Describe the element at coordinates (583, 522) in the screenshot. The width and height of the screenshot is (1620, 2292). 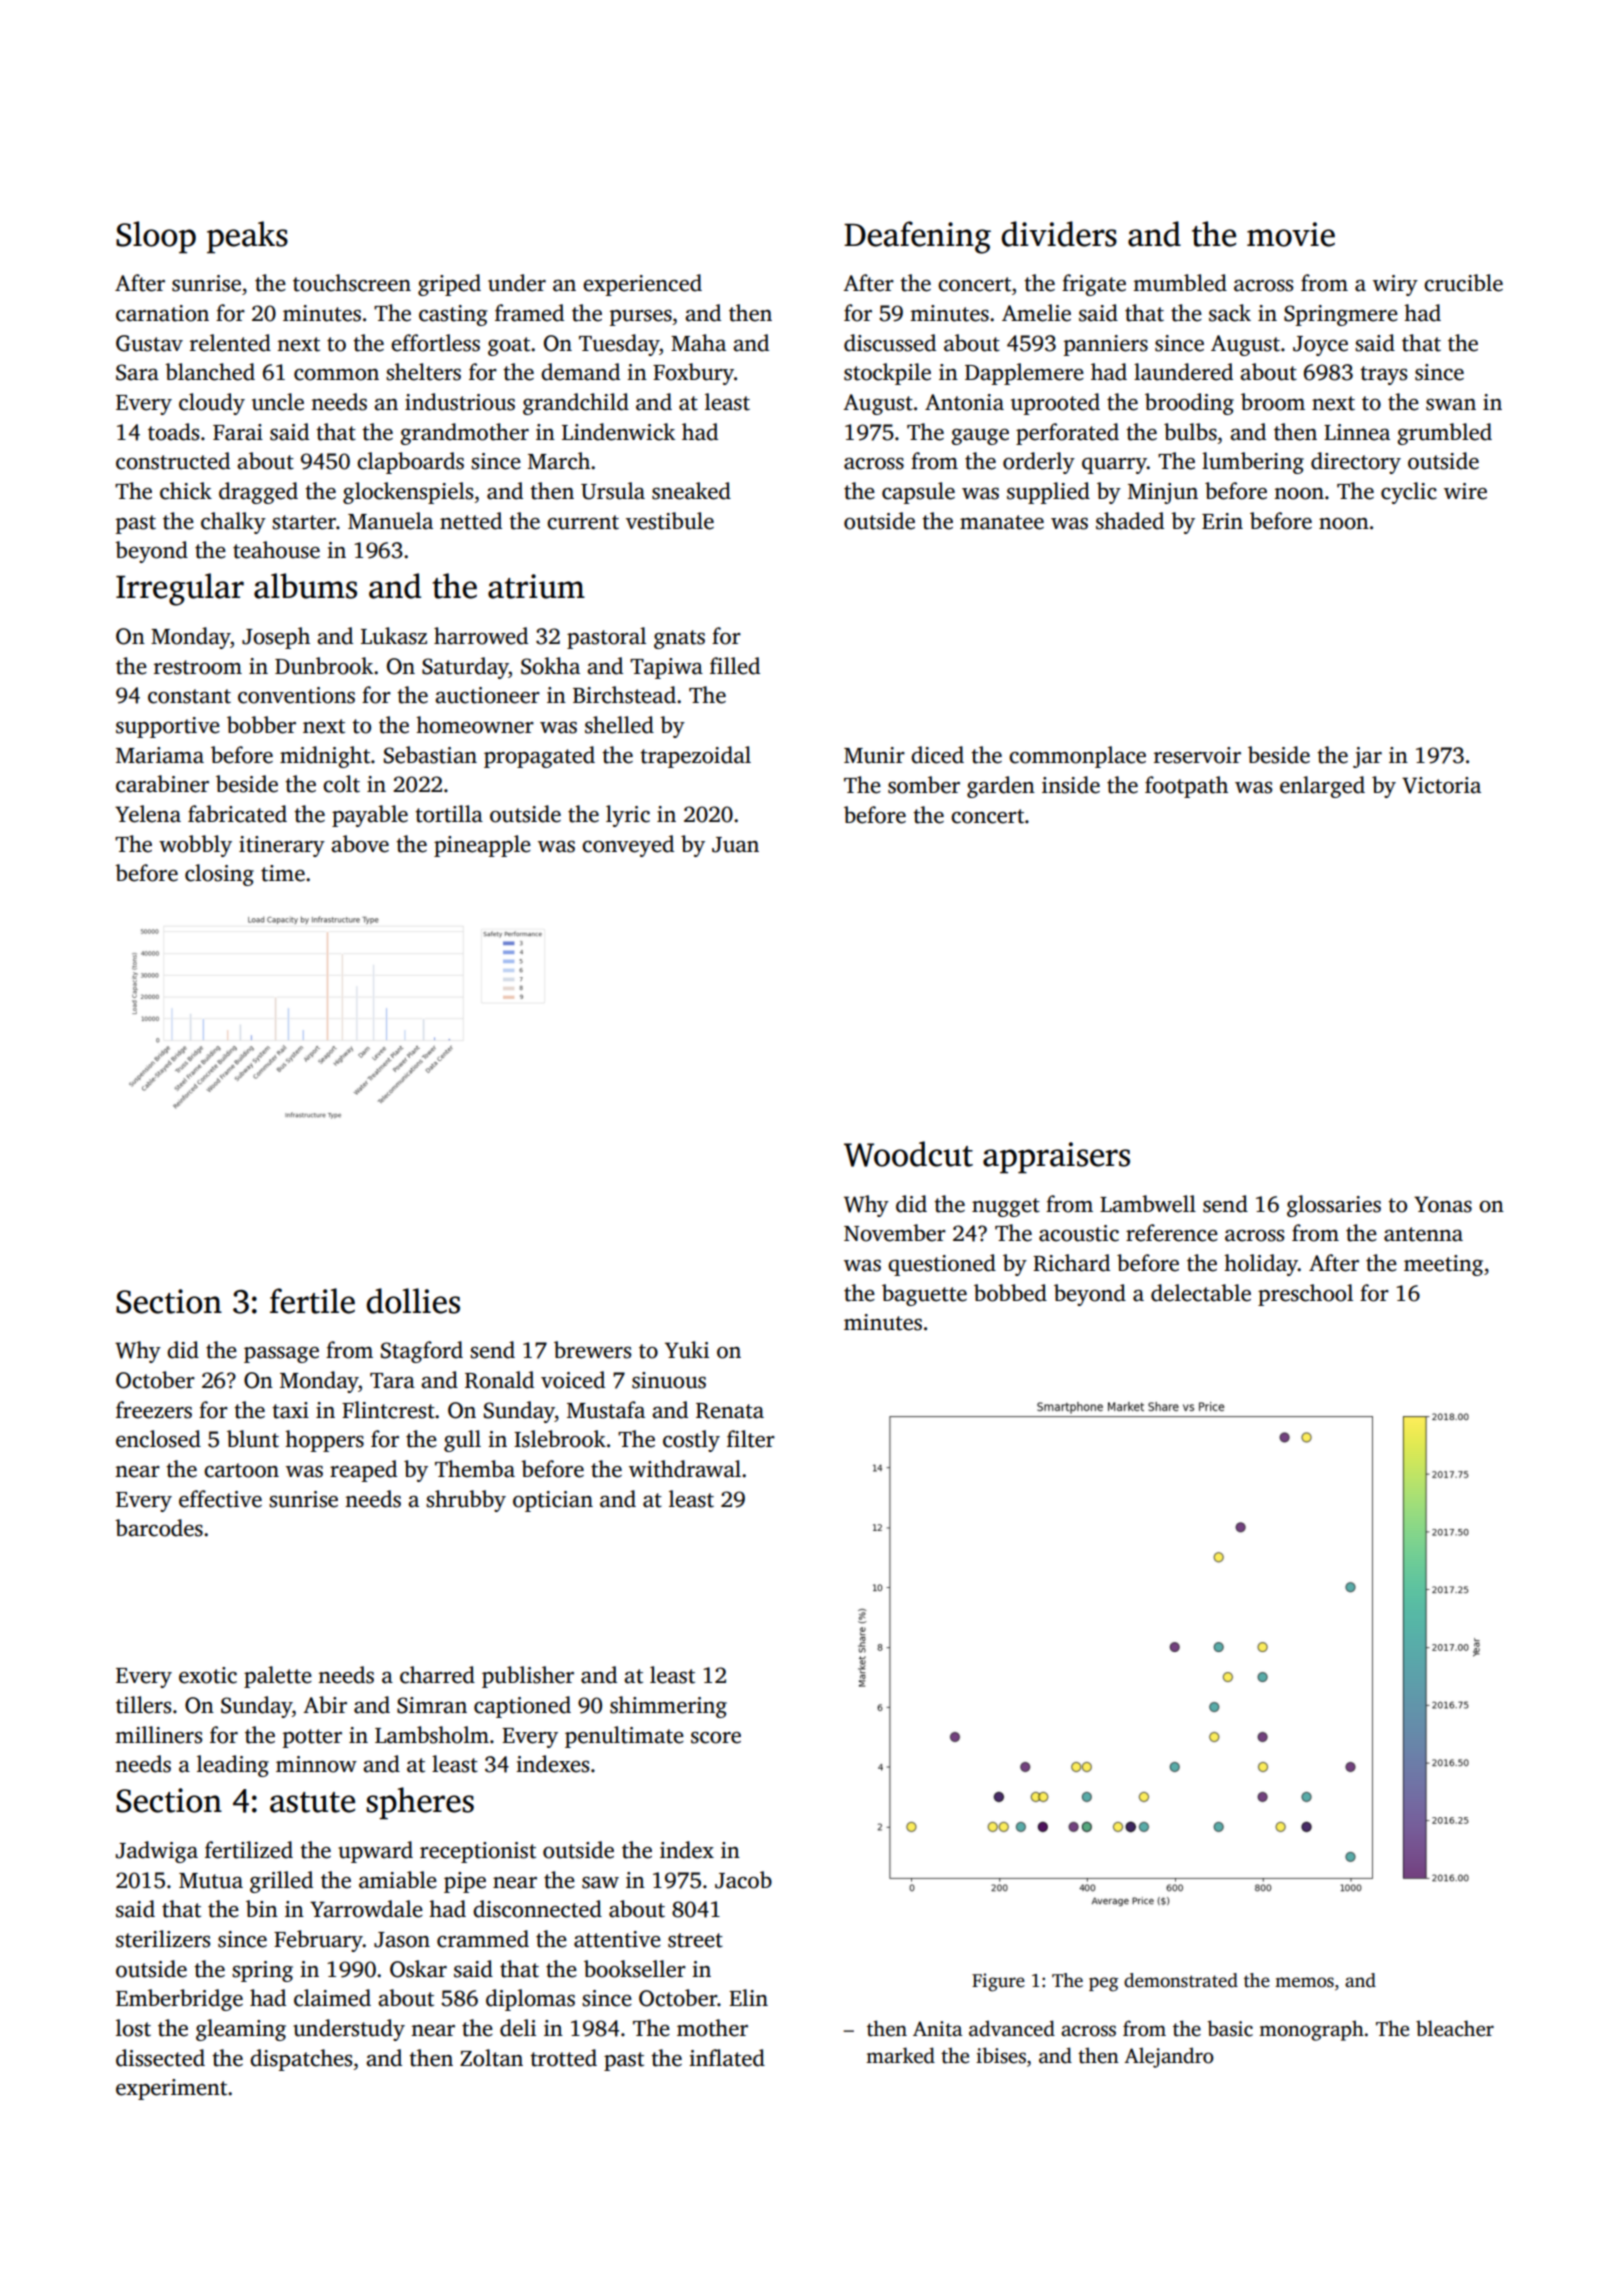
I see `current` at that location.
